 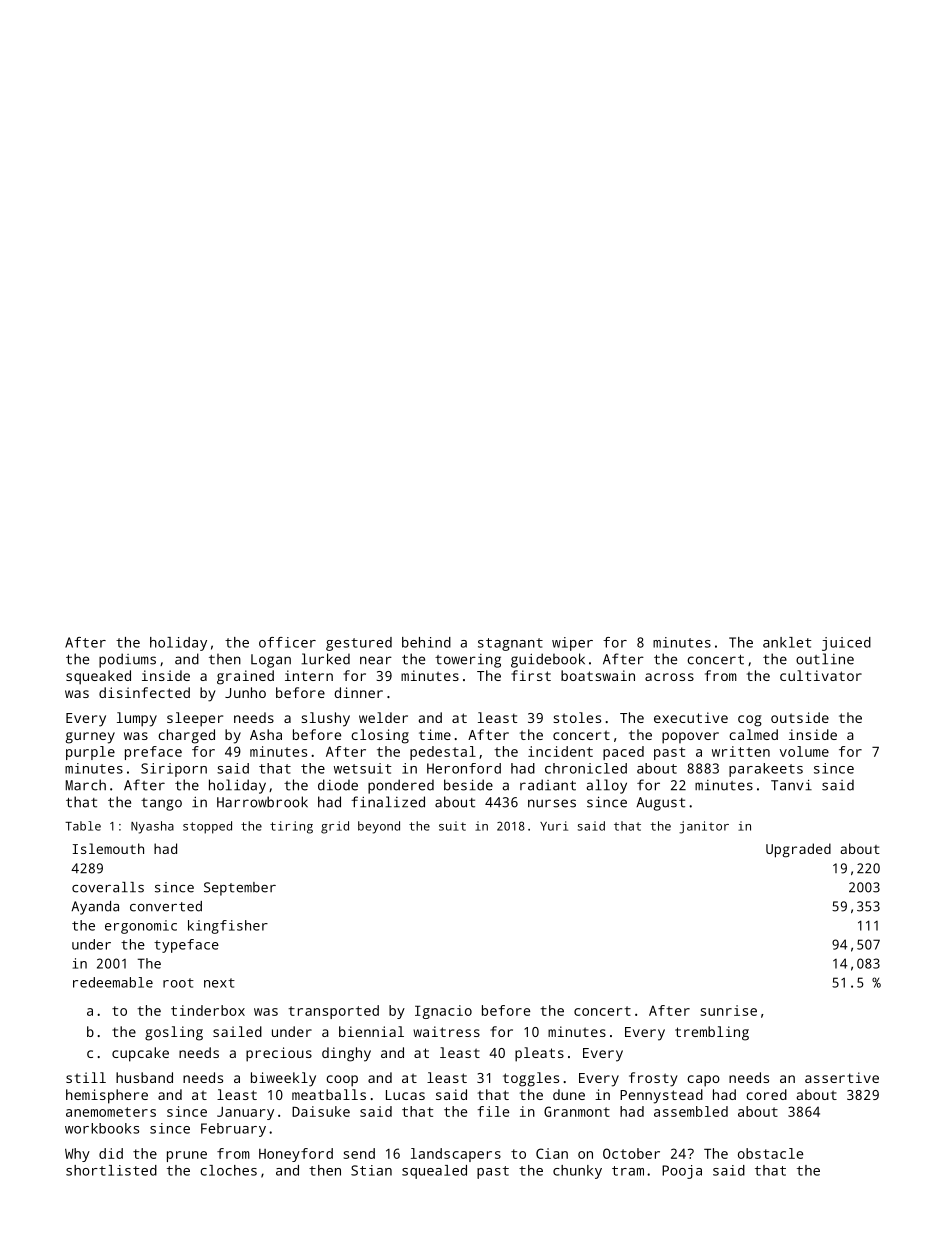 What do you see at coordinates (127, 660) in the screenshot?
I see `podiums` at bounding box center [127, 660].
